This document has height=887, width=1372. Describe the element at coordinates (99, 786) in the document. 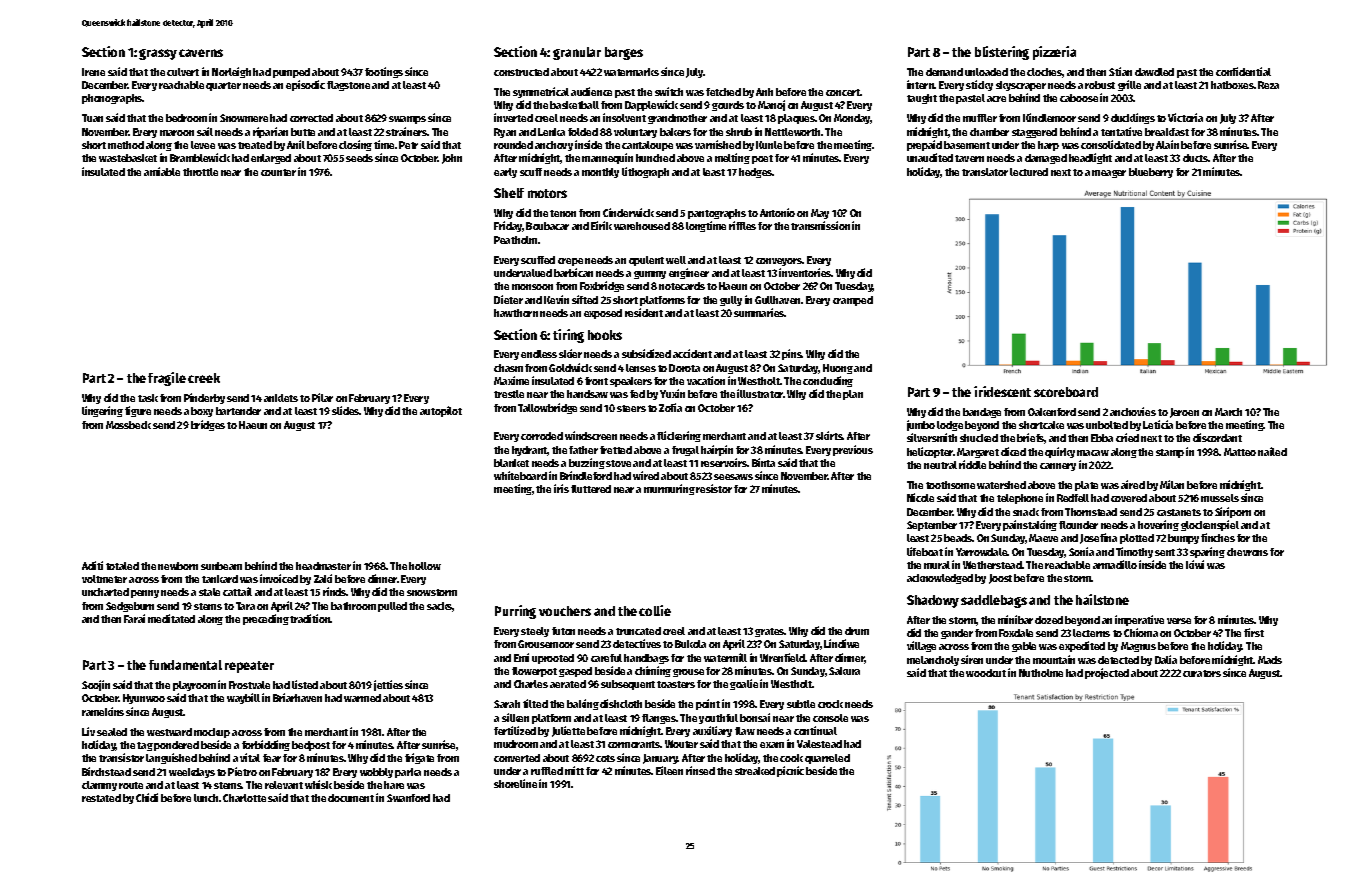

I see `clammy` at that location.
